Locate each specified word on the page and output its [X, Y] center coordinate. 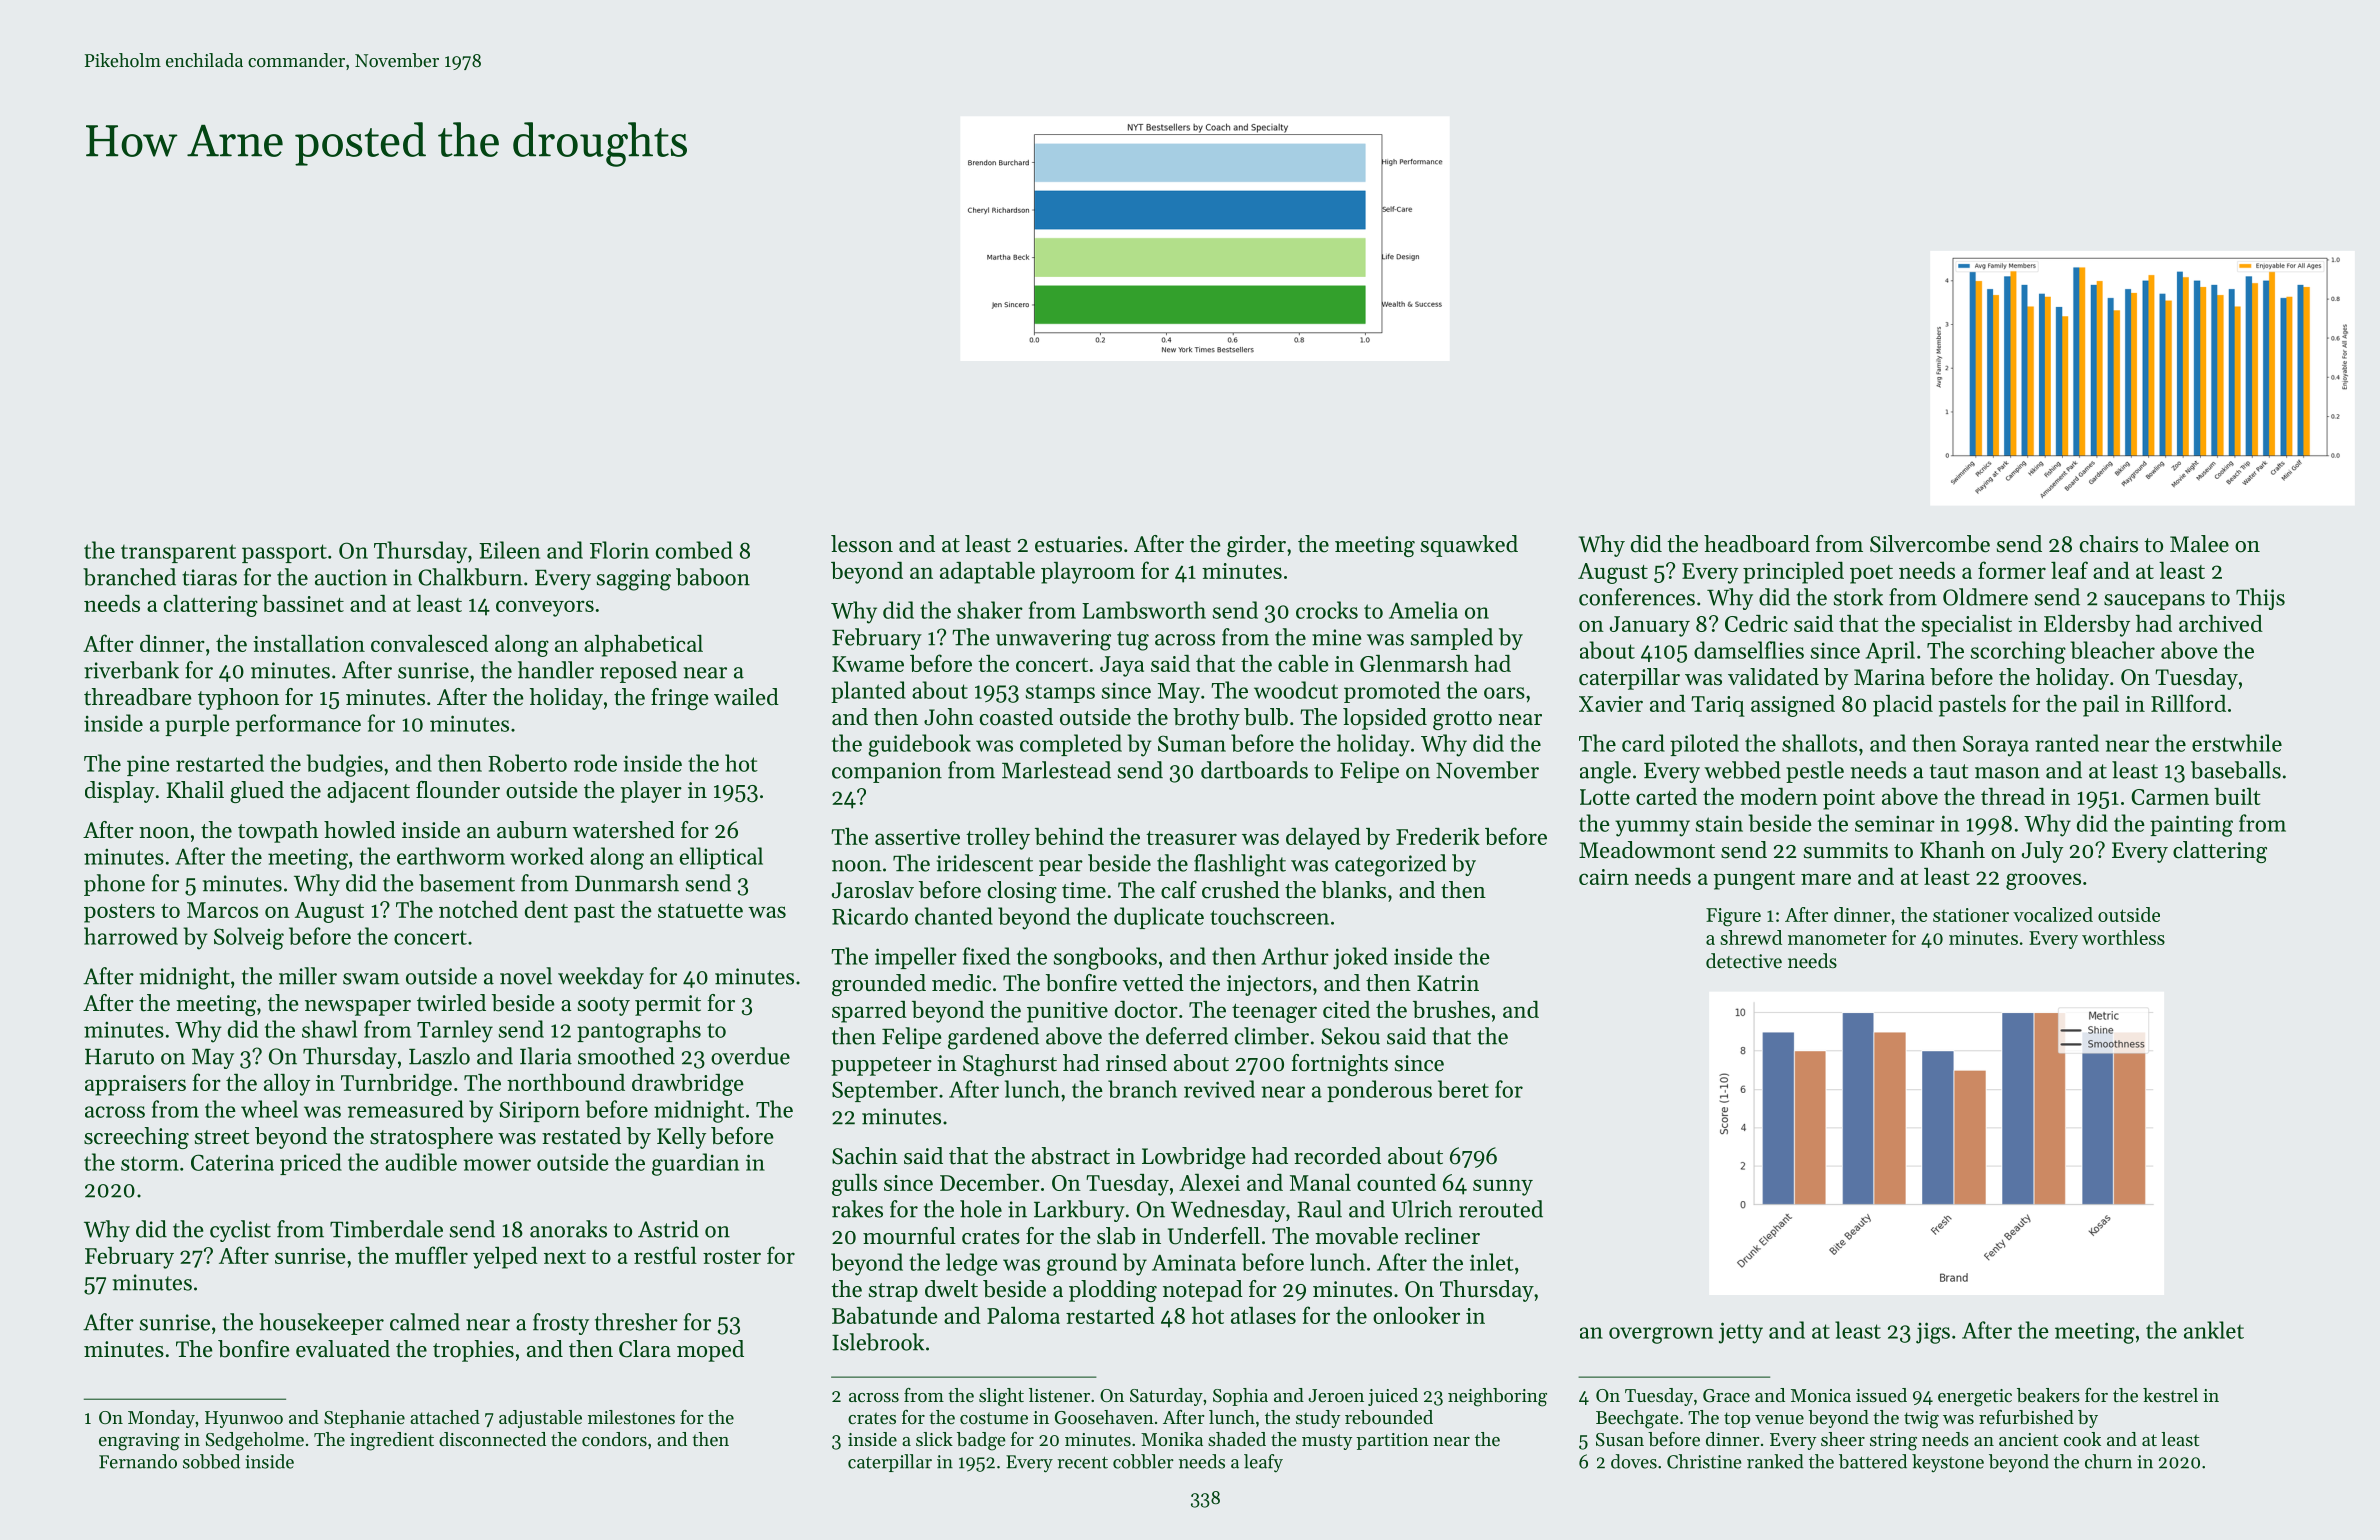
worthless [2123, 937]
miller [308, 976]
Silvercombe [1930, 544]
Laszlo [439, 1056]
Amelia [1423, 610]
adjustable [540, 1419]
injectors [1269, 985]
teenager [1274, 1013]
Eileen [509, 550]
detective [1744, 961]
